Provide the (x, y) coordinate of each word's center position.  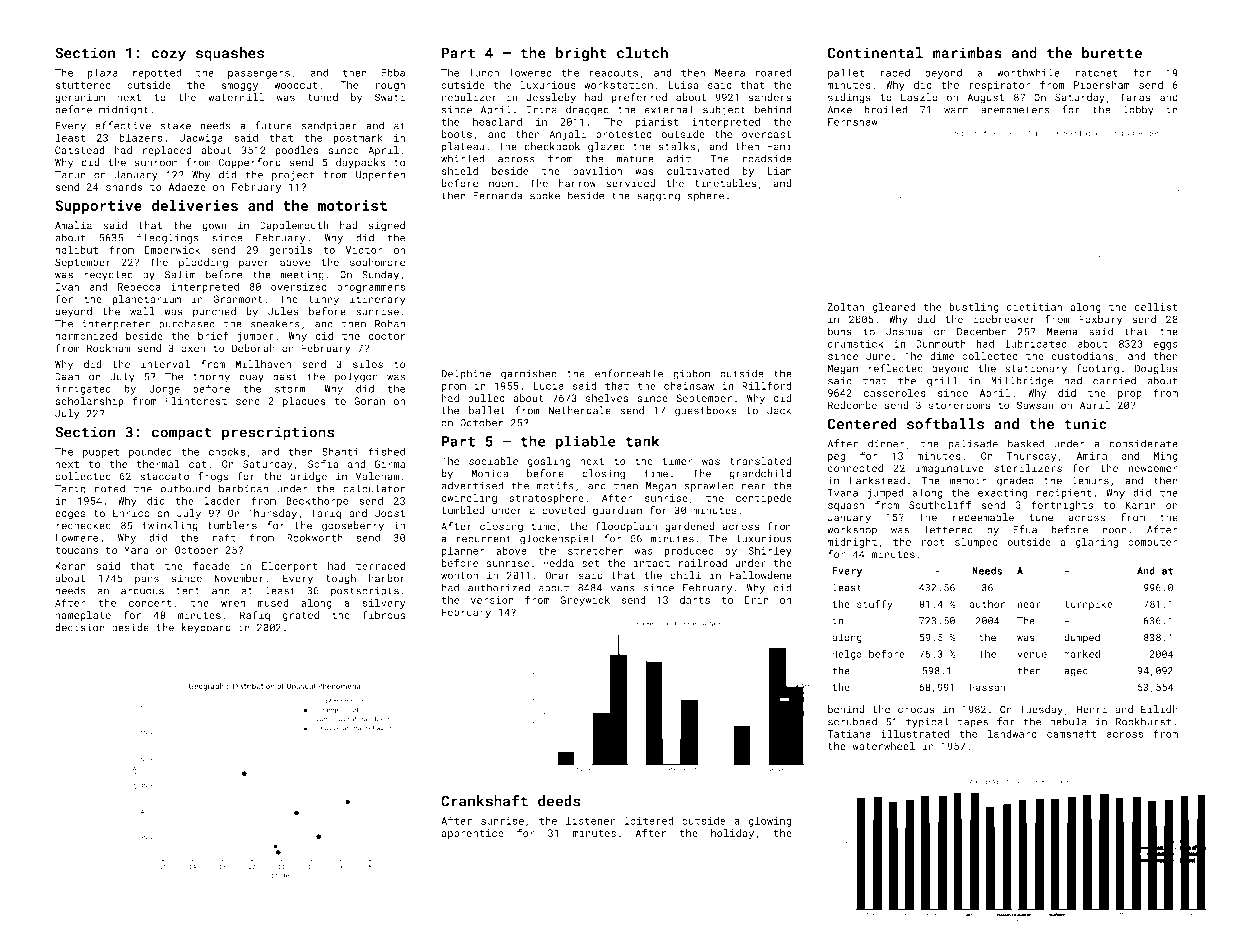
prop (1130, 395)
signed (387, 226)
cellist (1156, 306)
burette (1112, 53)
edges (70, 514)
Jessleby (551, 98)
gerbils (290, 250)
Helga (847, 655)
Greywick (585, 601)
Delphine (466, 374)
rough (390, 86)
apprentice (472, 834)
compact (182, 434)
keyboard (206, 628)
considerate (1143, 443)
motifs (555, 485)
